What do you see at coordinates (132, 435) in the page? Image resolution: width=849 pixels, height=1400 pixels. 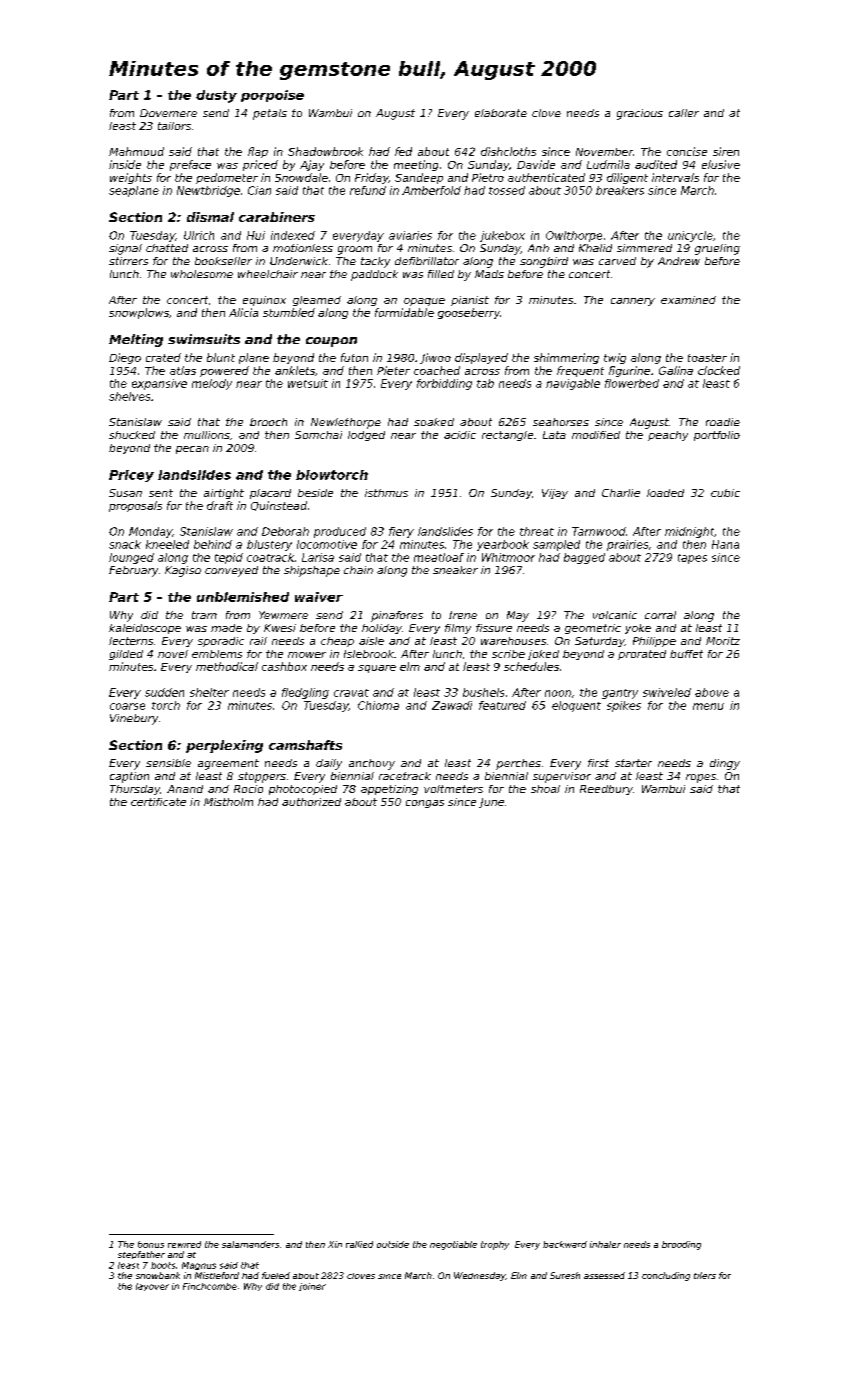 I see `shucked` at bounding box center [132, 435].
